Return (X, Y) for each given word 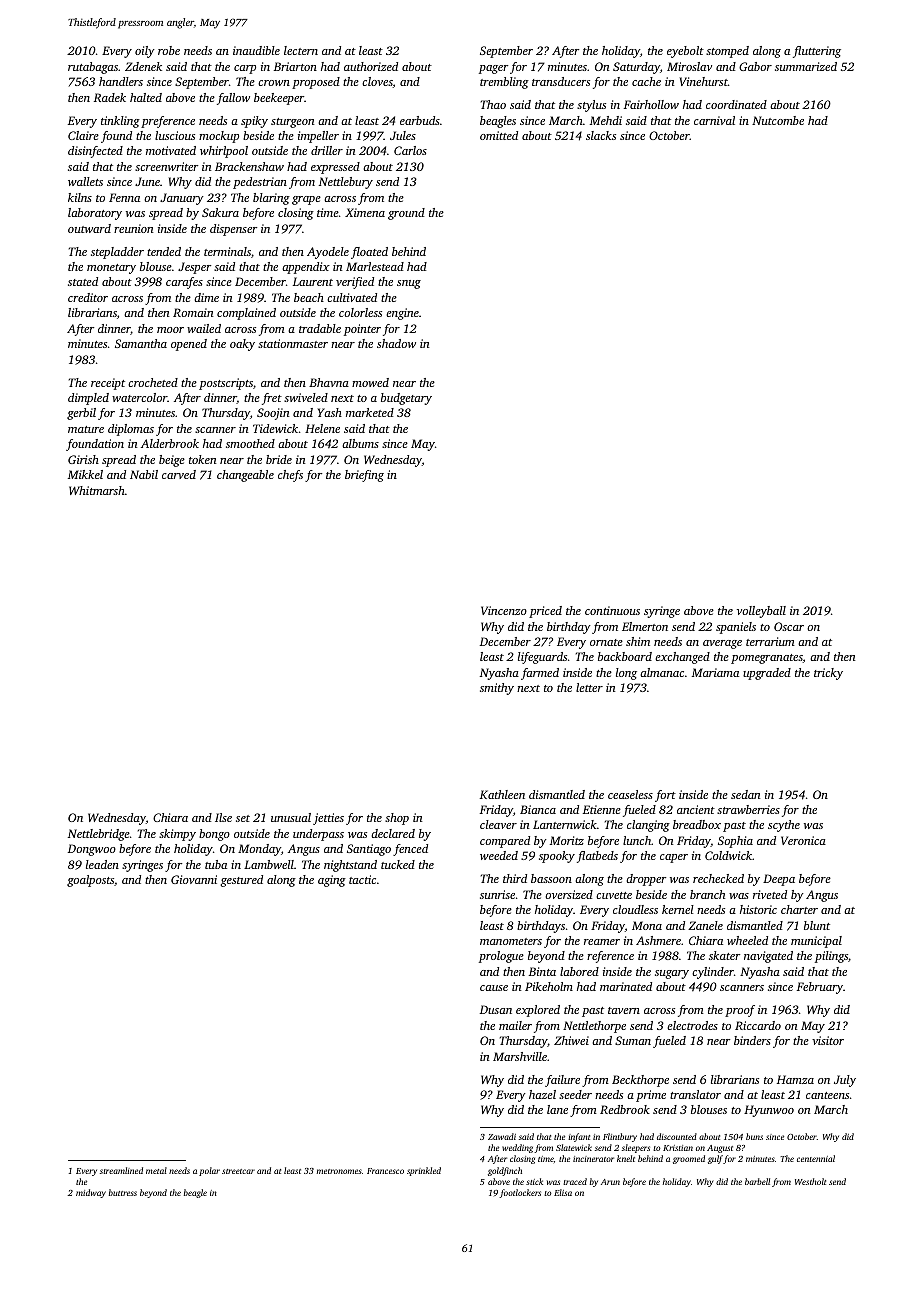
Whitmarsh (97, 490)
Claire (83, 135)
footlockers (520, 1193)
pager (493, 69)
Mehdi (606, 120)
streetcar (238, 1171)
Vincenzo (504, 610)
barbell (757, 1181)
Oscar (789, 626)
